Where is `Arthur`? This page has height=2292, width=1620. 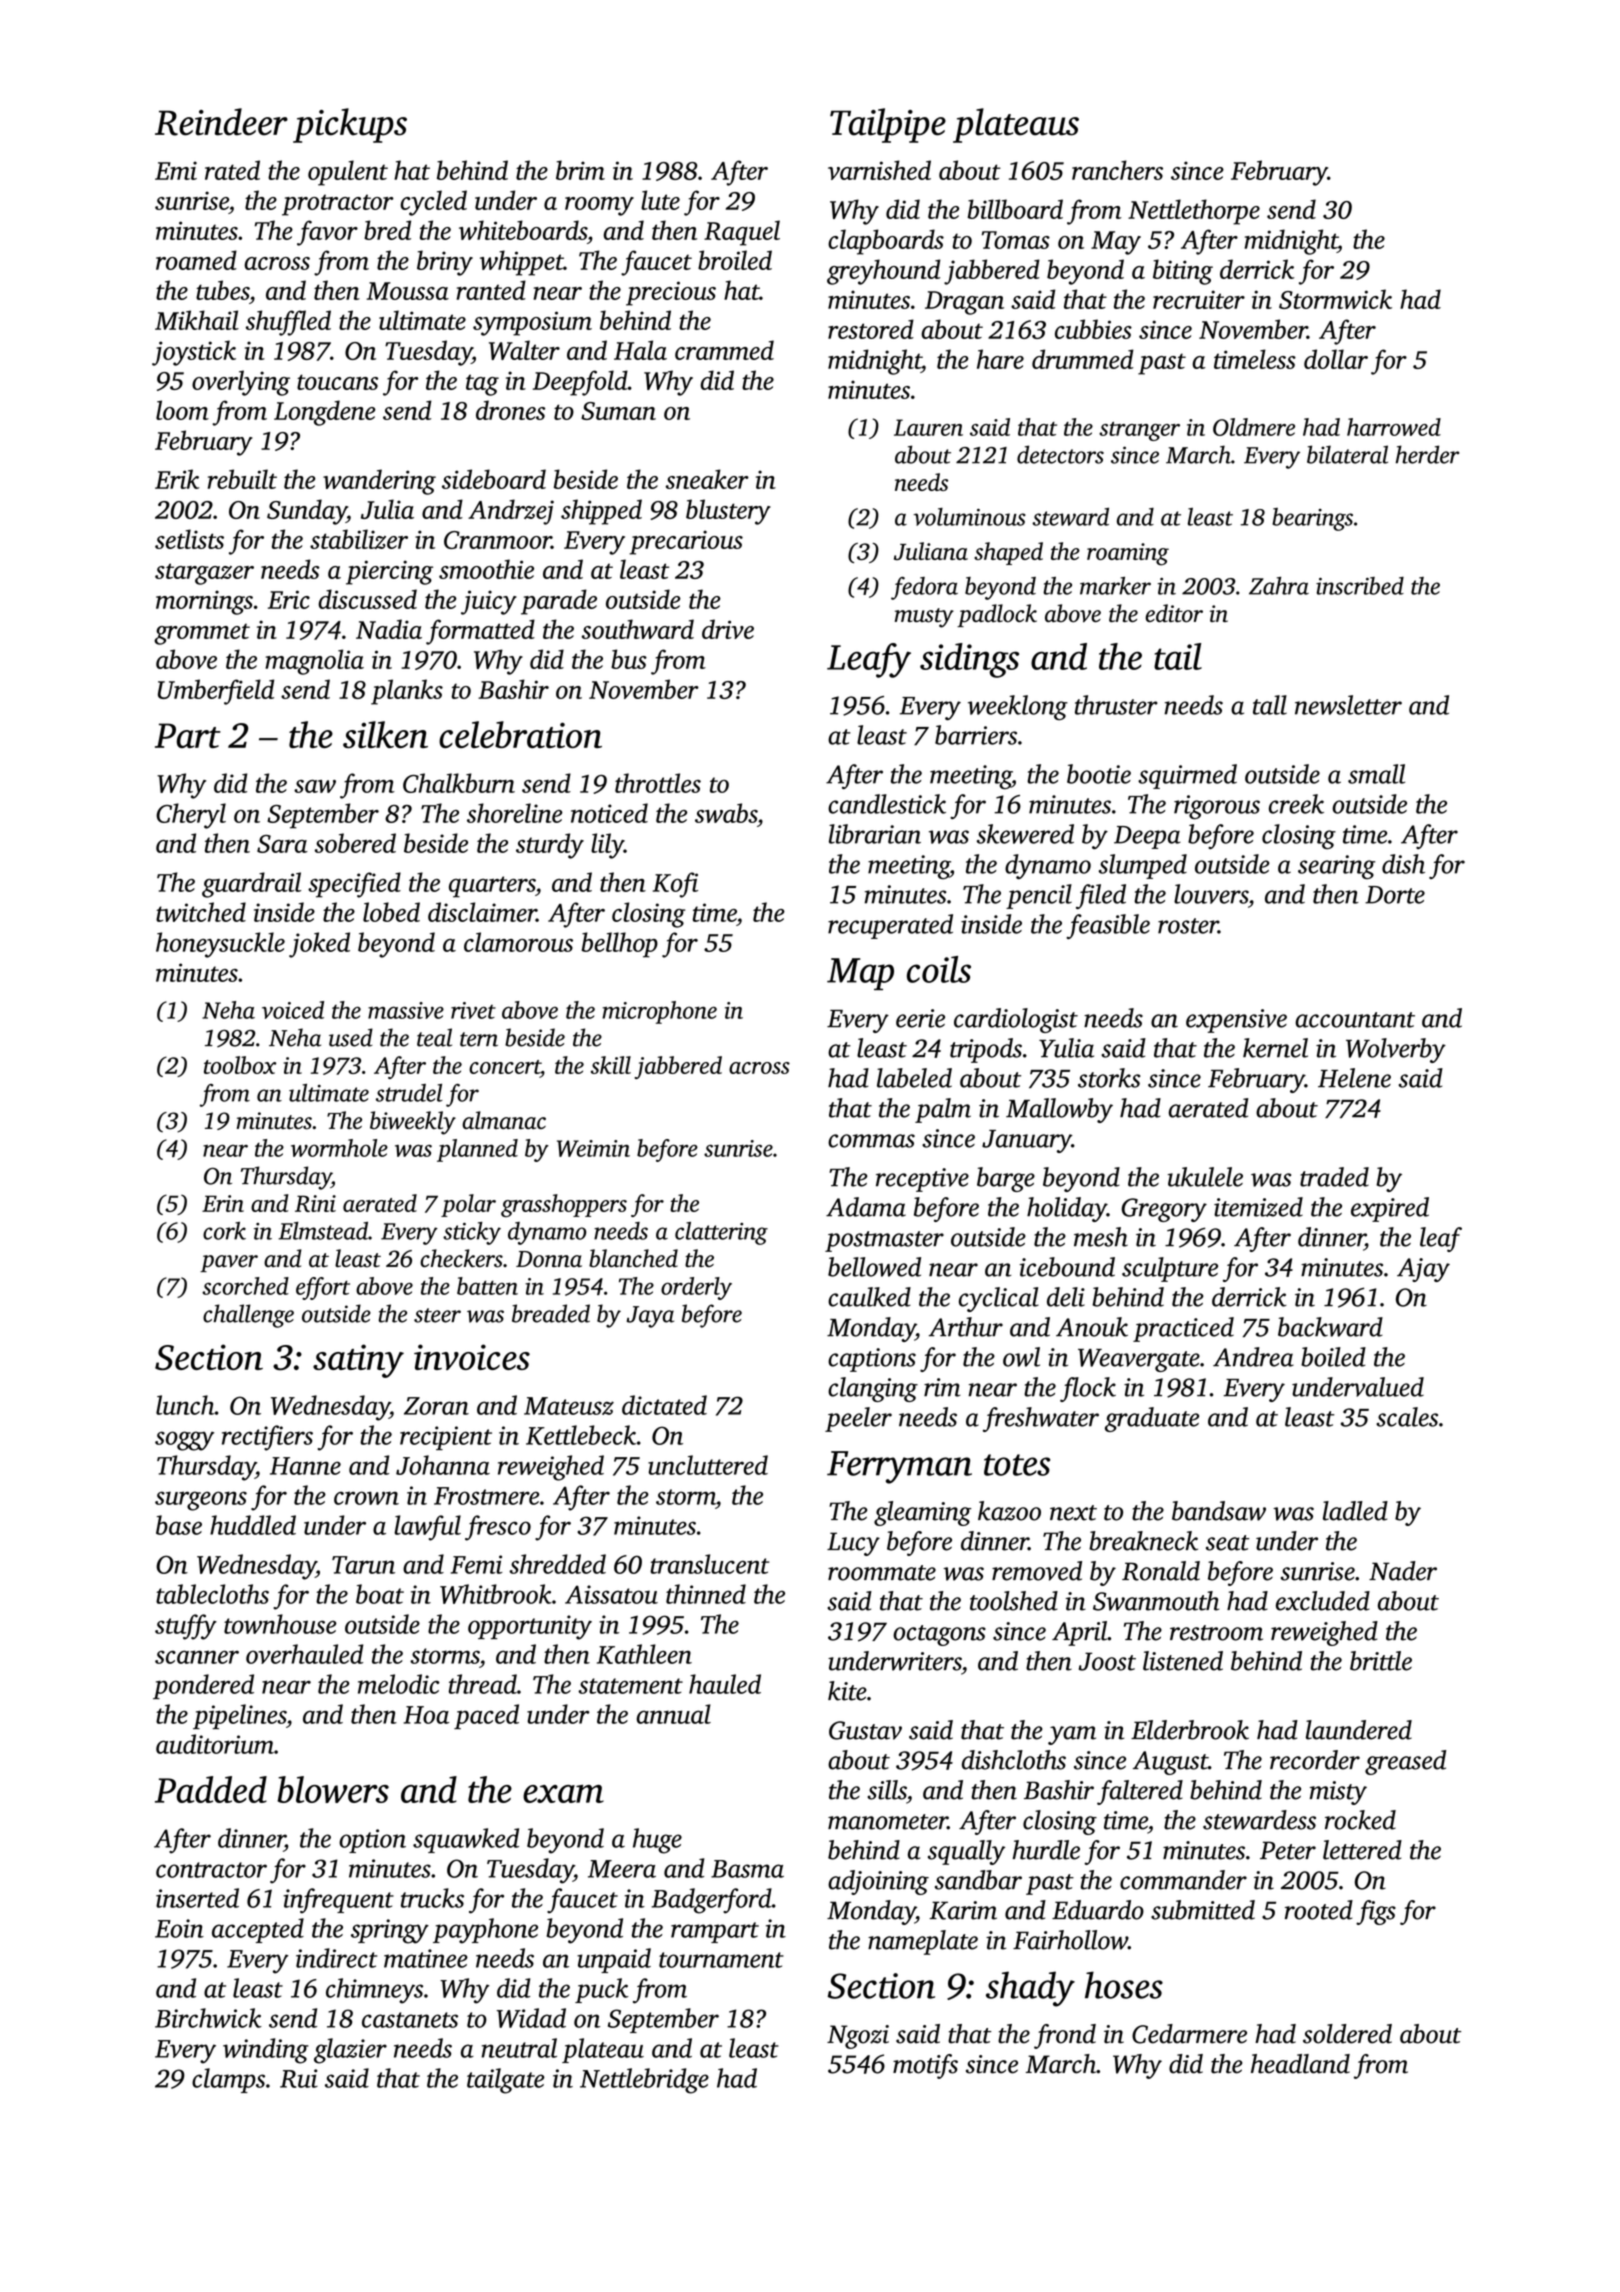
Arthur is located at coordinates (966, 1327).
